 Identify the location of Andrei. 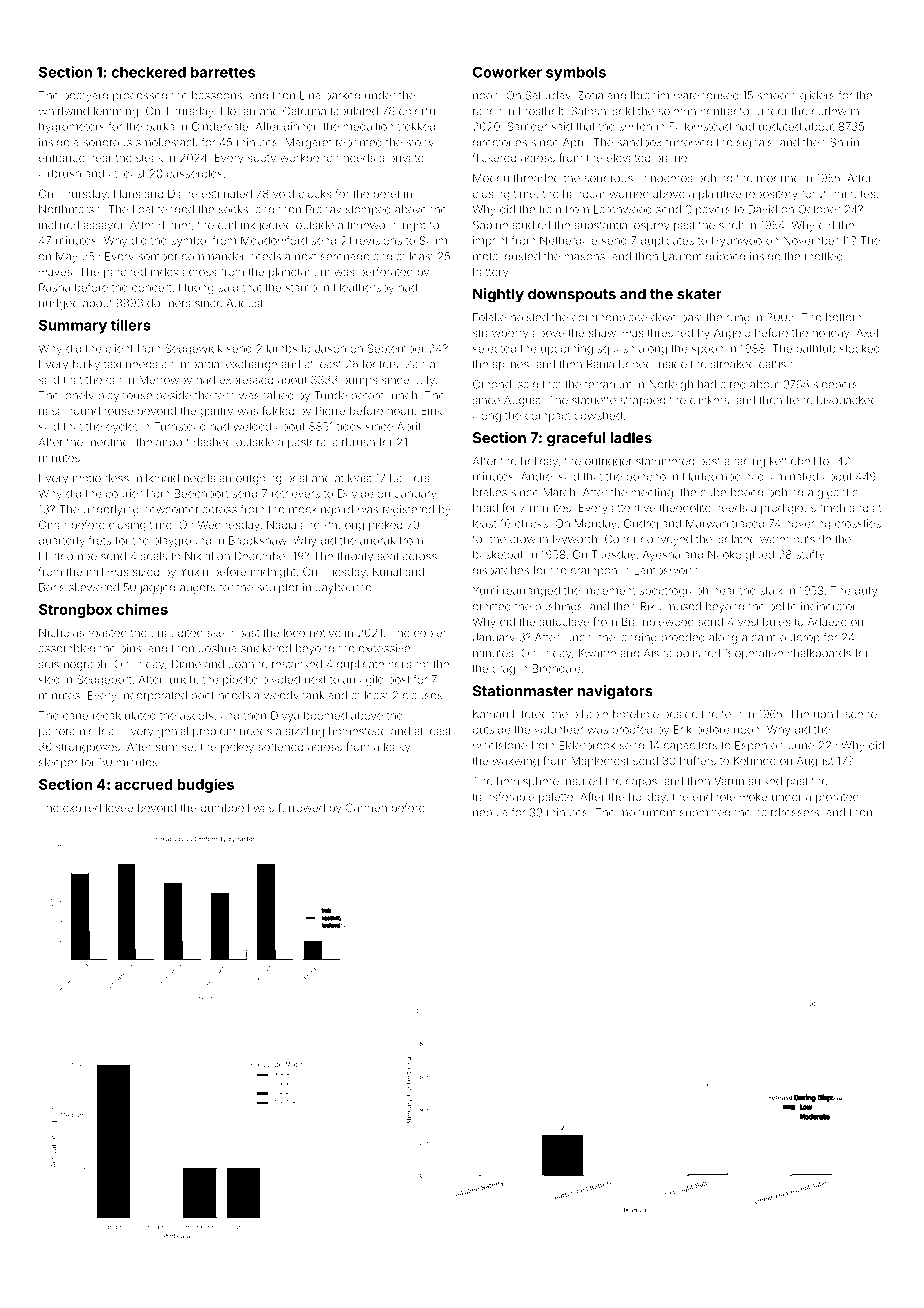
(537, 476).
